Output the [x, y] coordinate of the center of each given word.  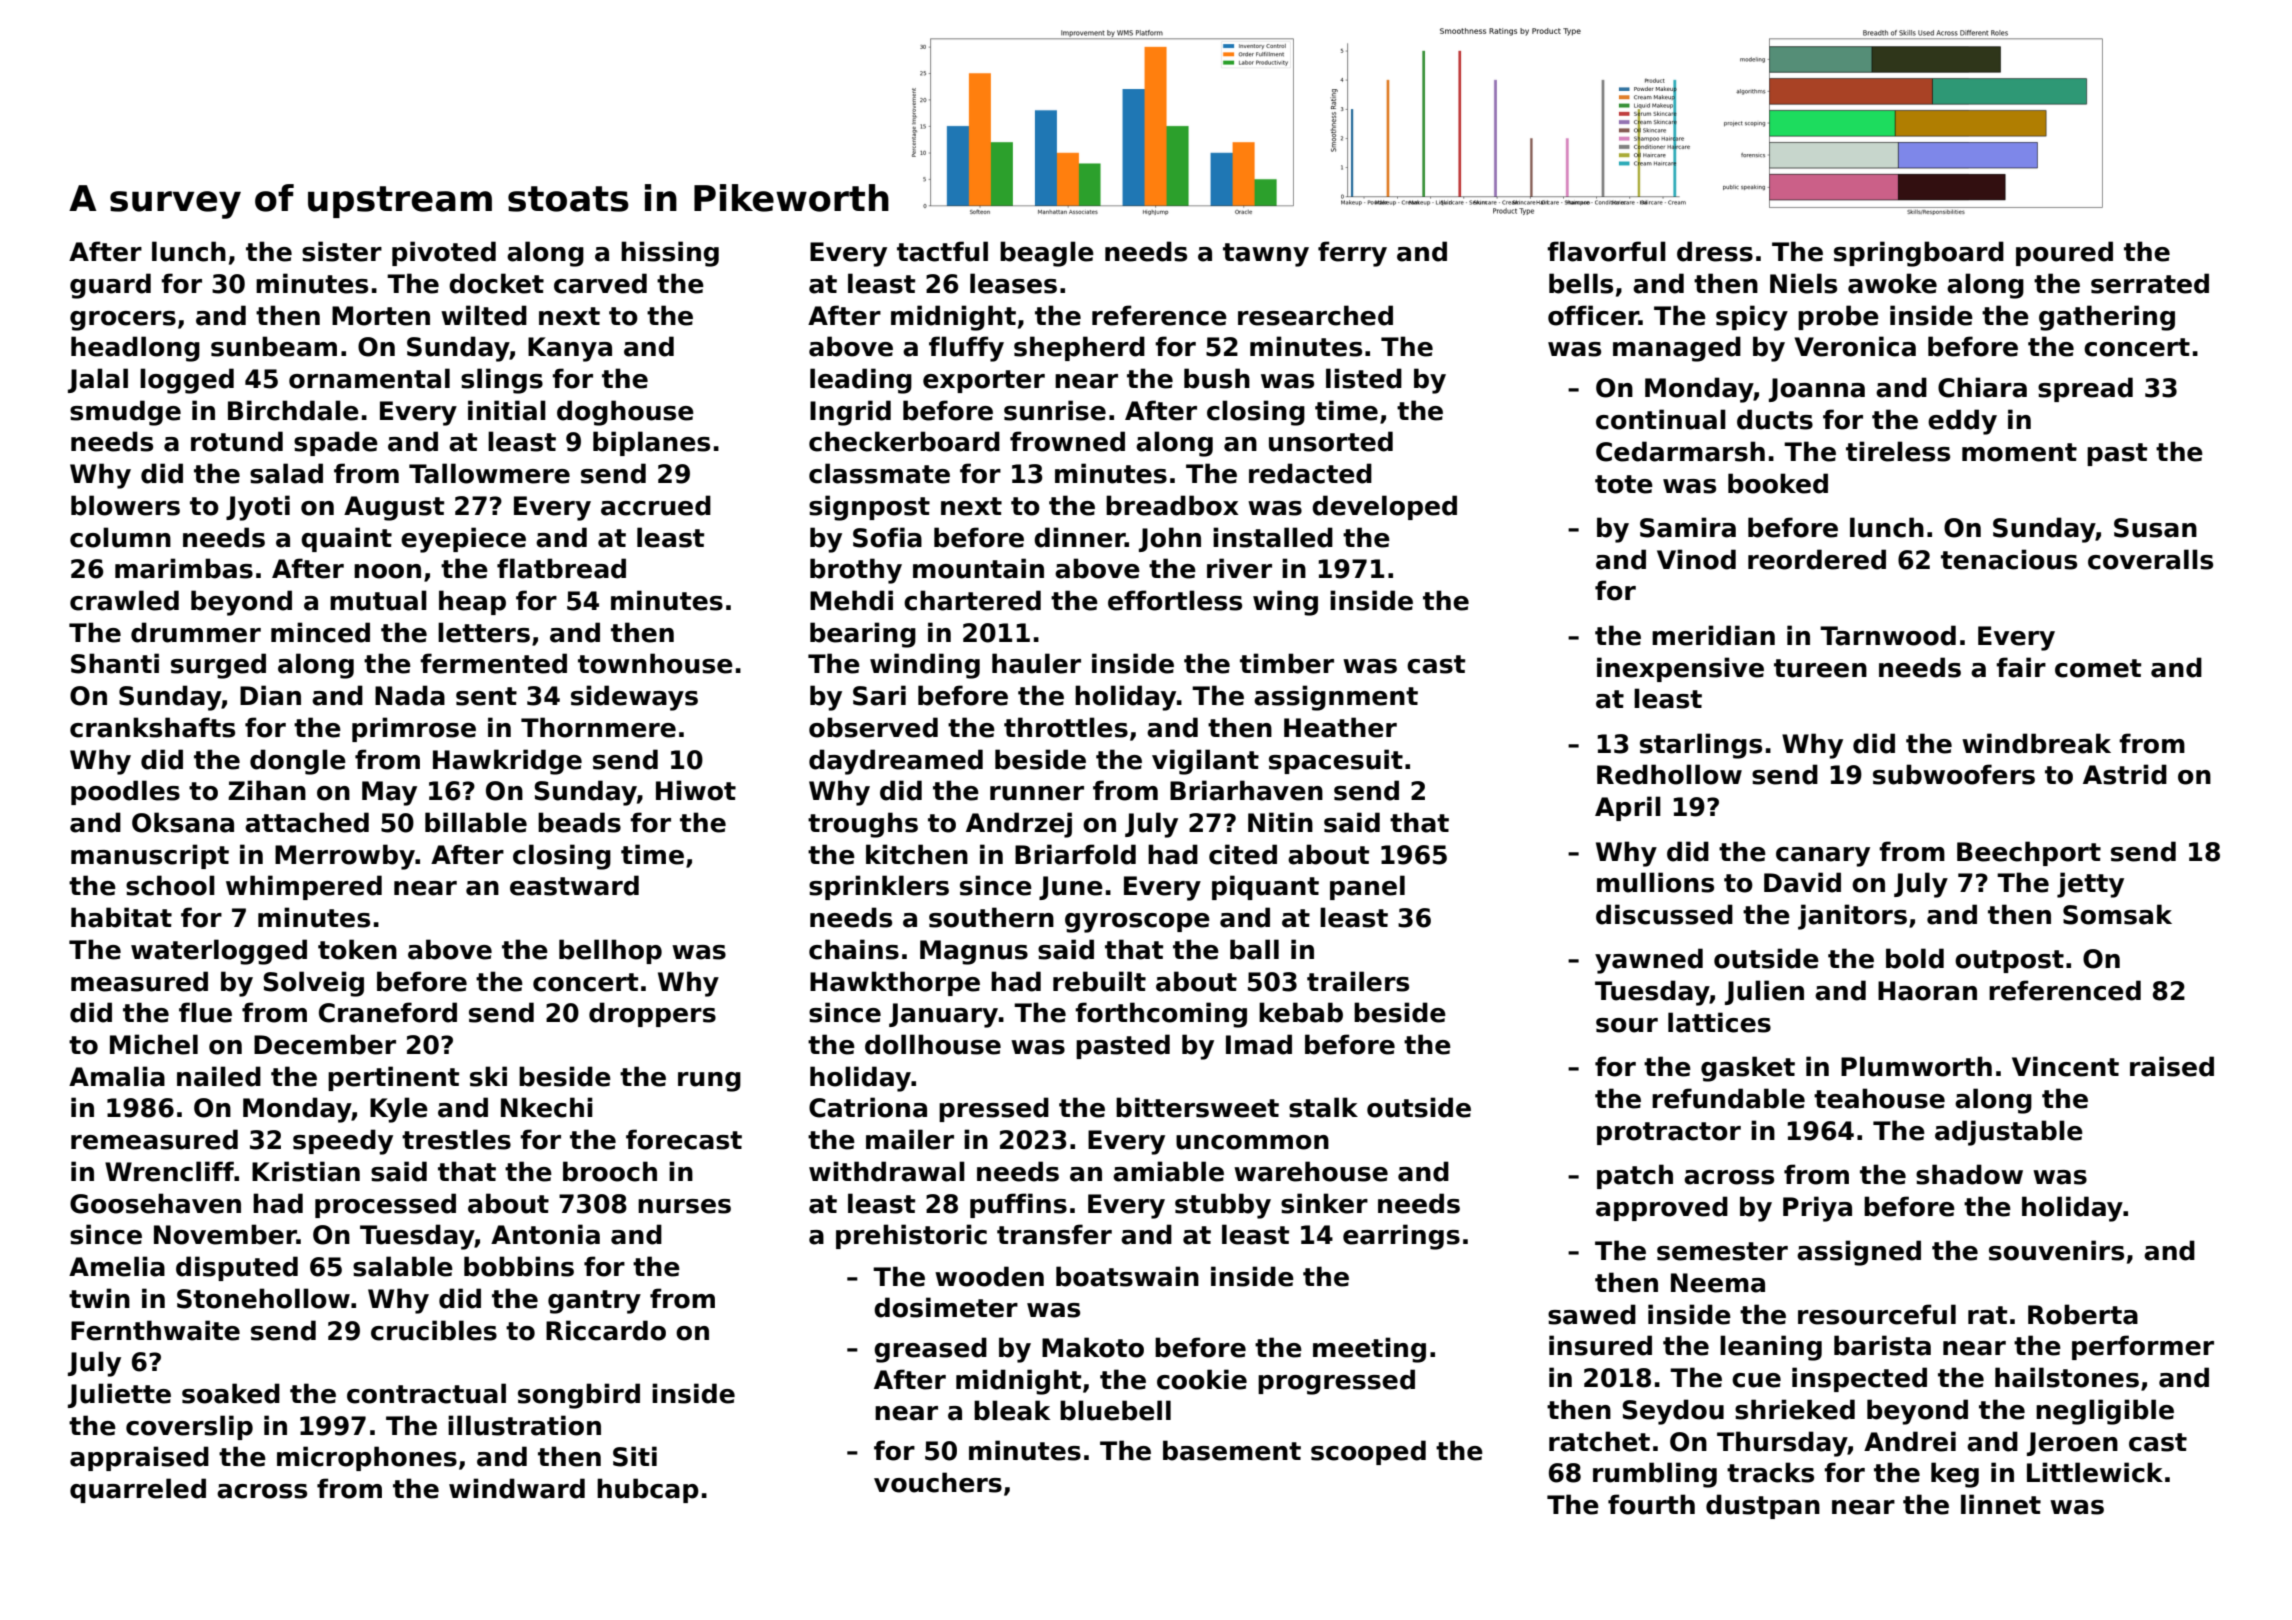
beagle [1047, 254]
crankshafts [152, 727]
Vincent [2065, 1066]
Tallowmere [489, 473]
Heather [1340, 727]
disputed [237, 1268]
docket [496, 283]
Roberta [2083, 1314]
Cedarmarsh [1680, 451]
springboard [1919, 254]
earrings [1401, 1237]
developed [1384, 507]
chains [854, 949]
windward [517, 1488]
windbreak [2036, 743]
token [357, 949]
